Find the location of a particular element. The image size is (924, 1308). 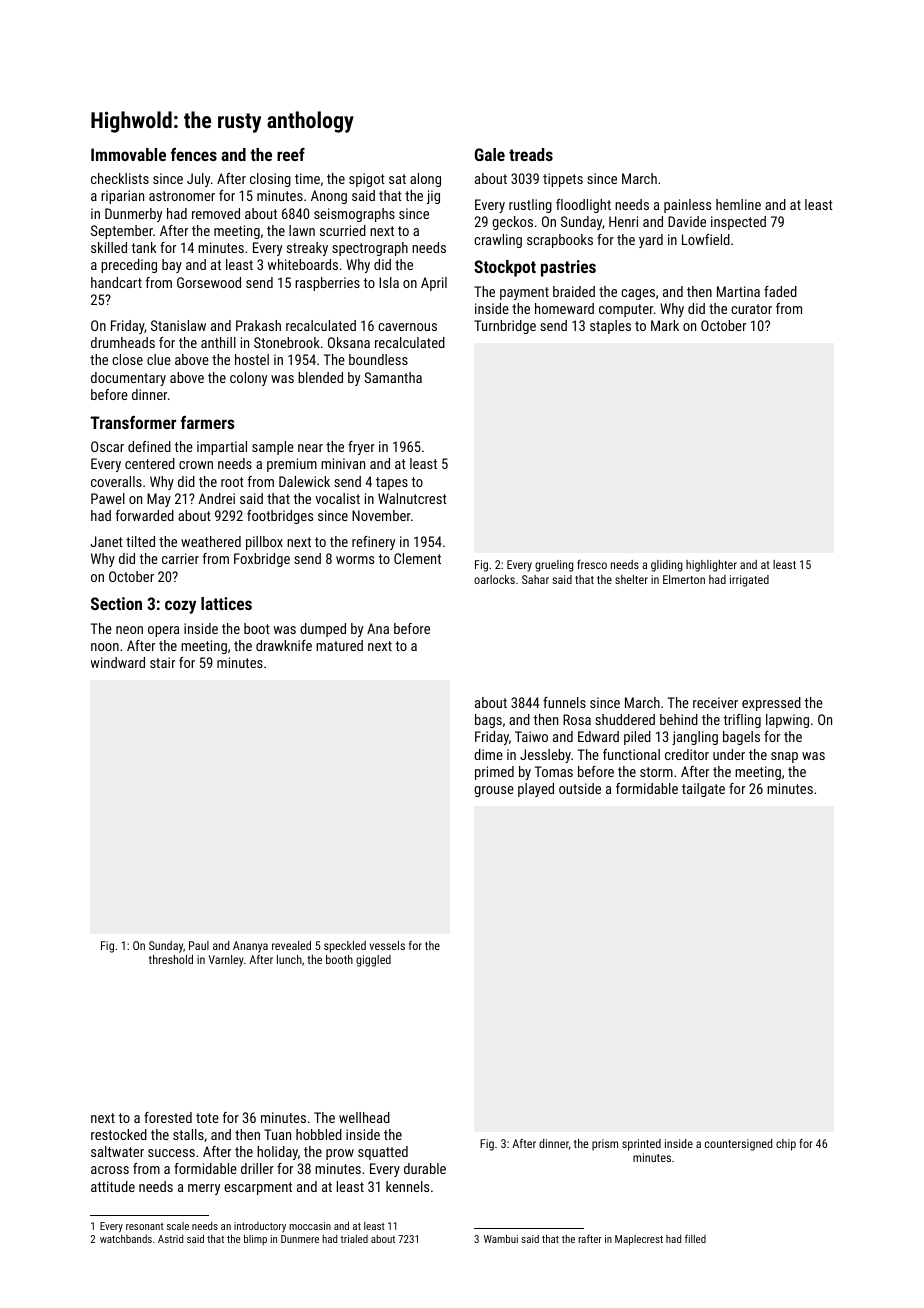

drawknife is located at coordinates (284, 645).
